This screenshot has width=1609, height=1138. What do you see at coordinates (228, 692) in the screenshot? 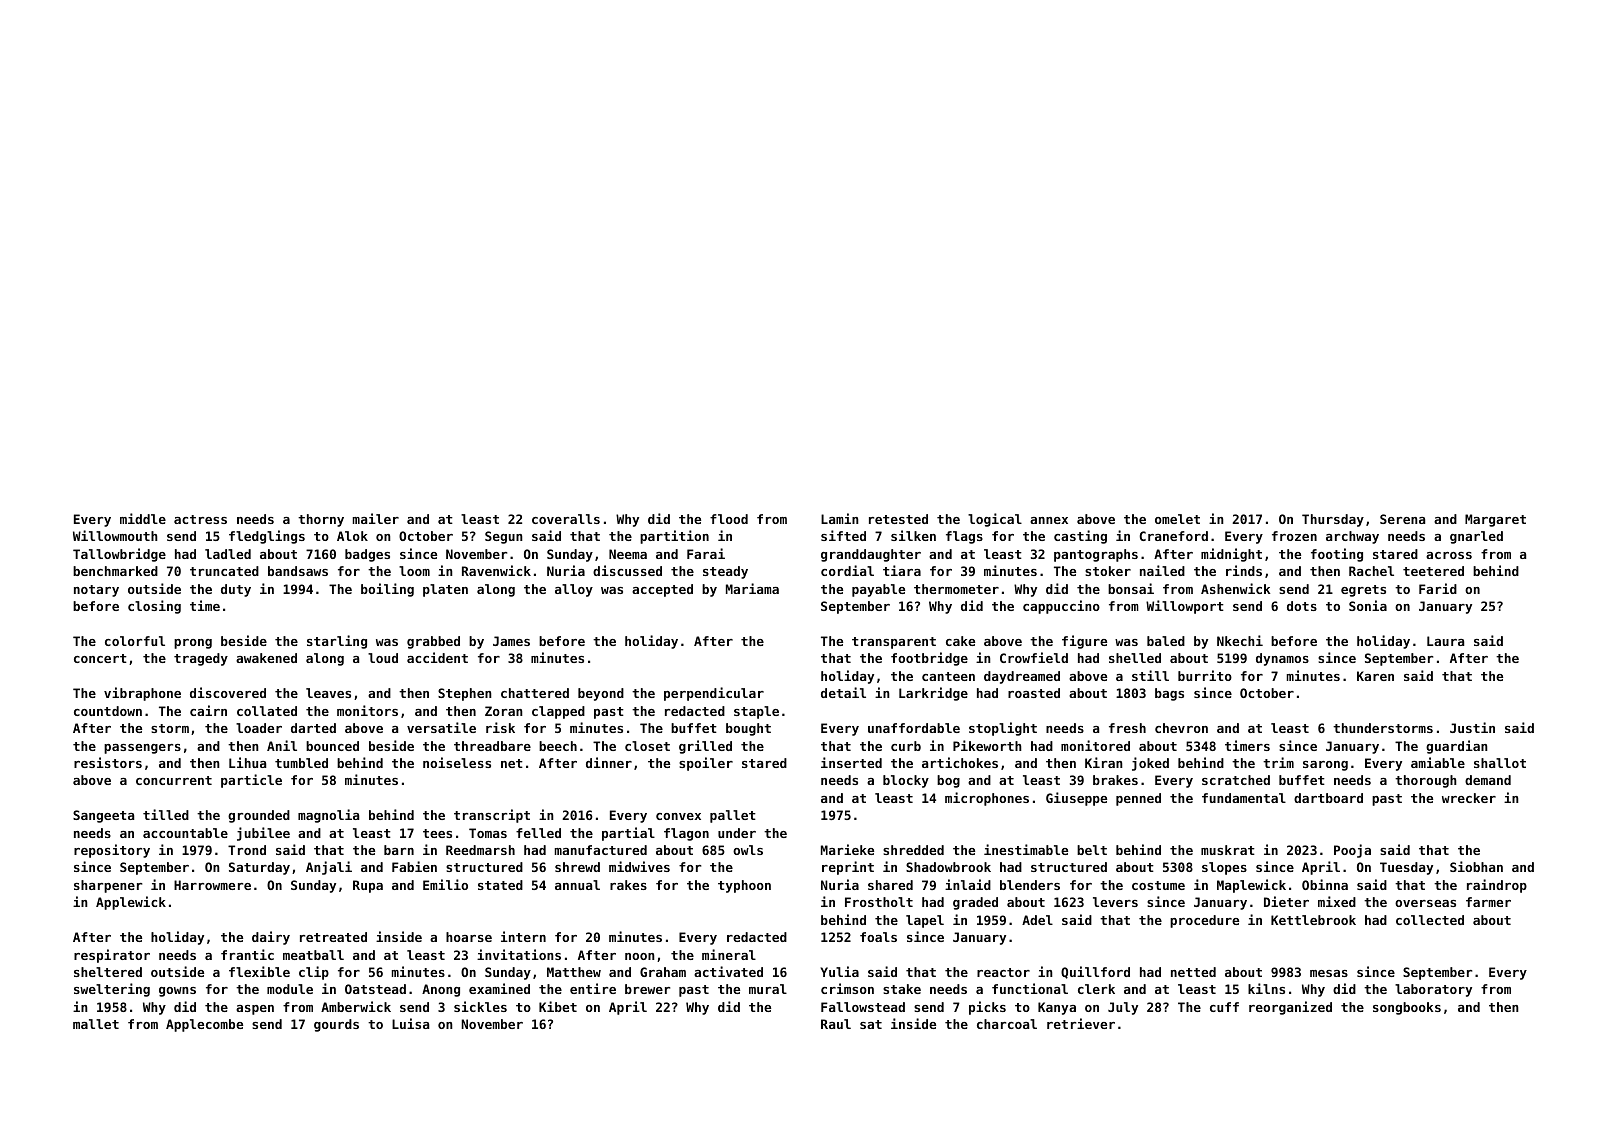
I see `discovered` at bounding box center [228, 692].
